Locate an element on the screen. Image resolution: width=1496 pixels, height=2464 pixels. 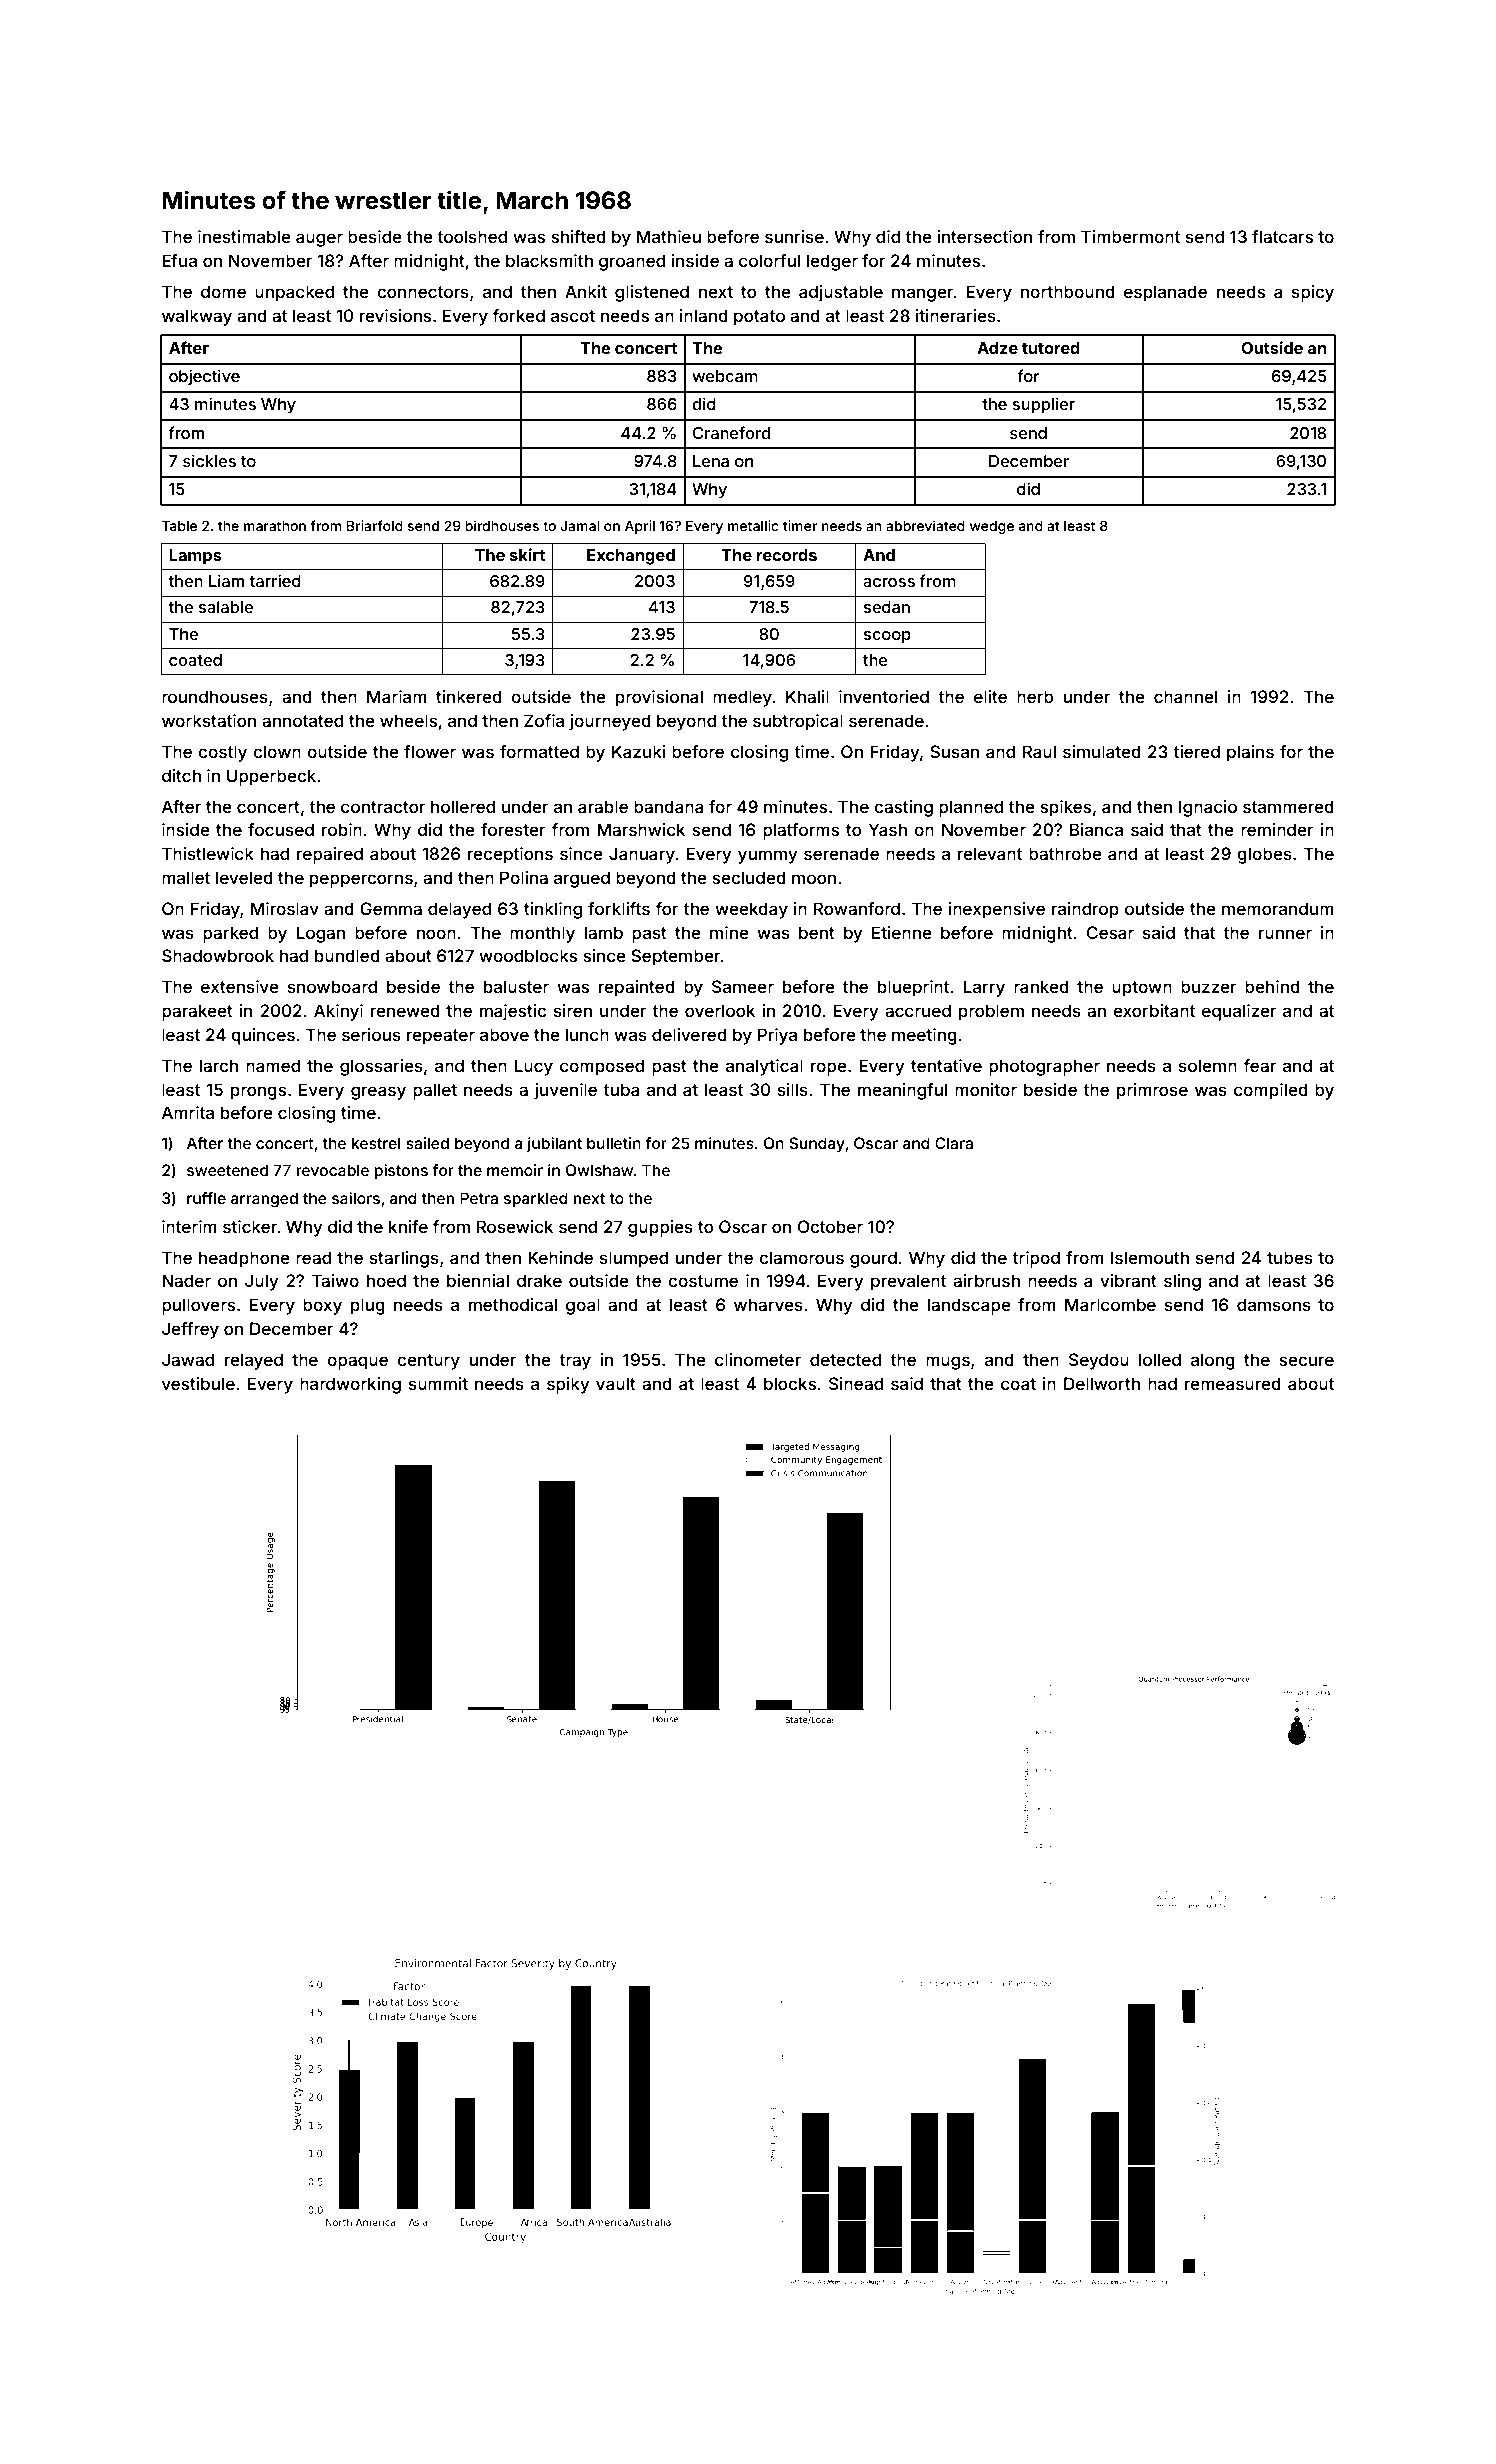
wedge is located at coordinates (992, 527).
